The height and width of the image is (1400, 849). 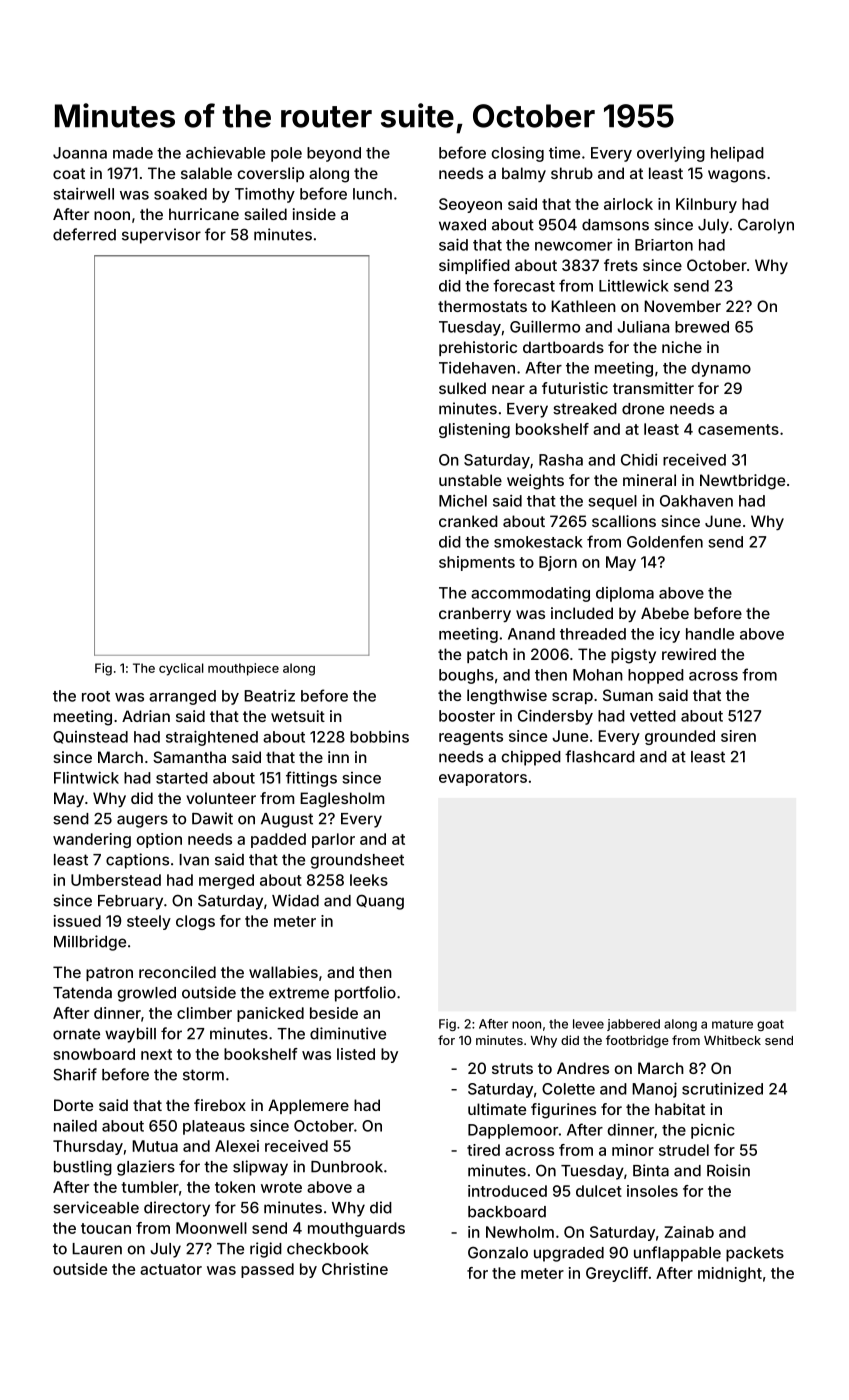 What do you see at coordinates (84, 234) in the image?
I see `deferred` at bounding box center [84, 234].
